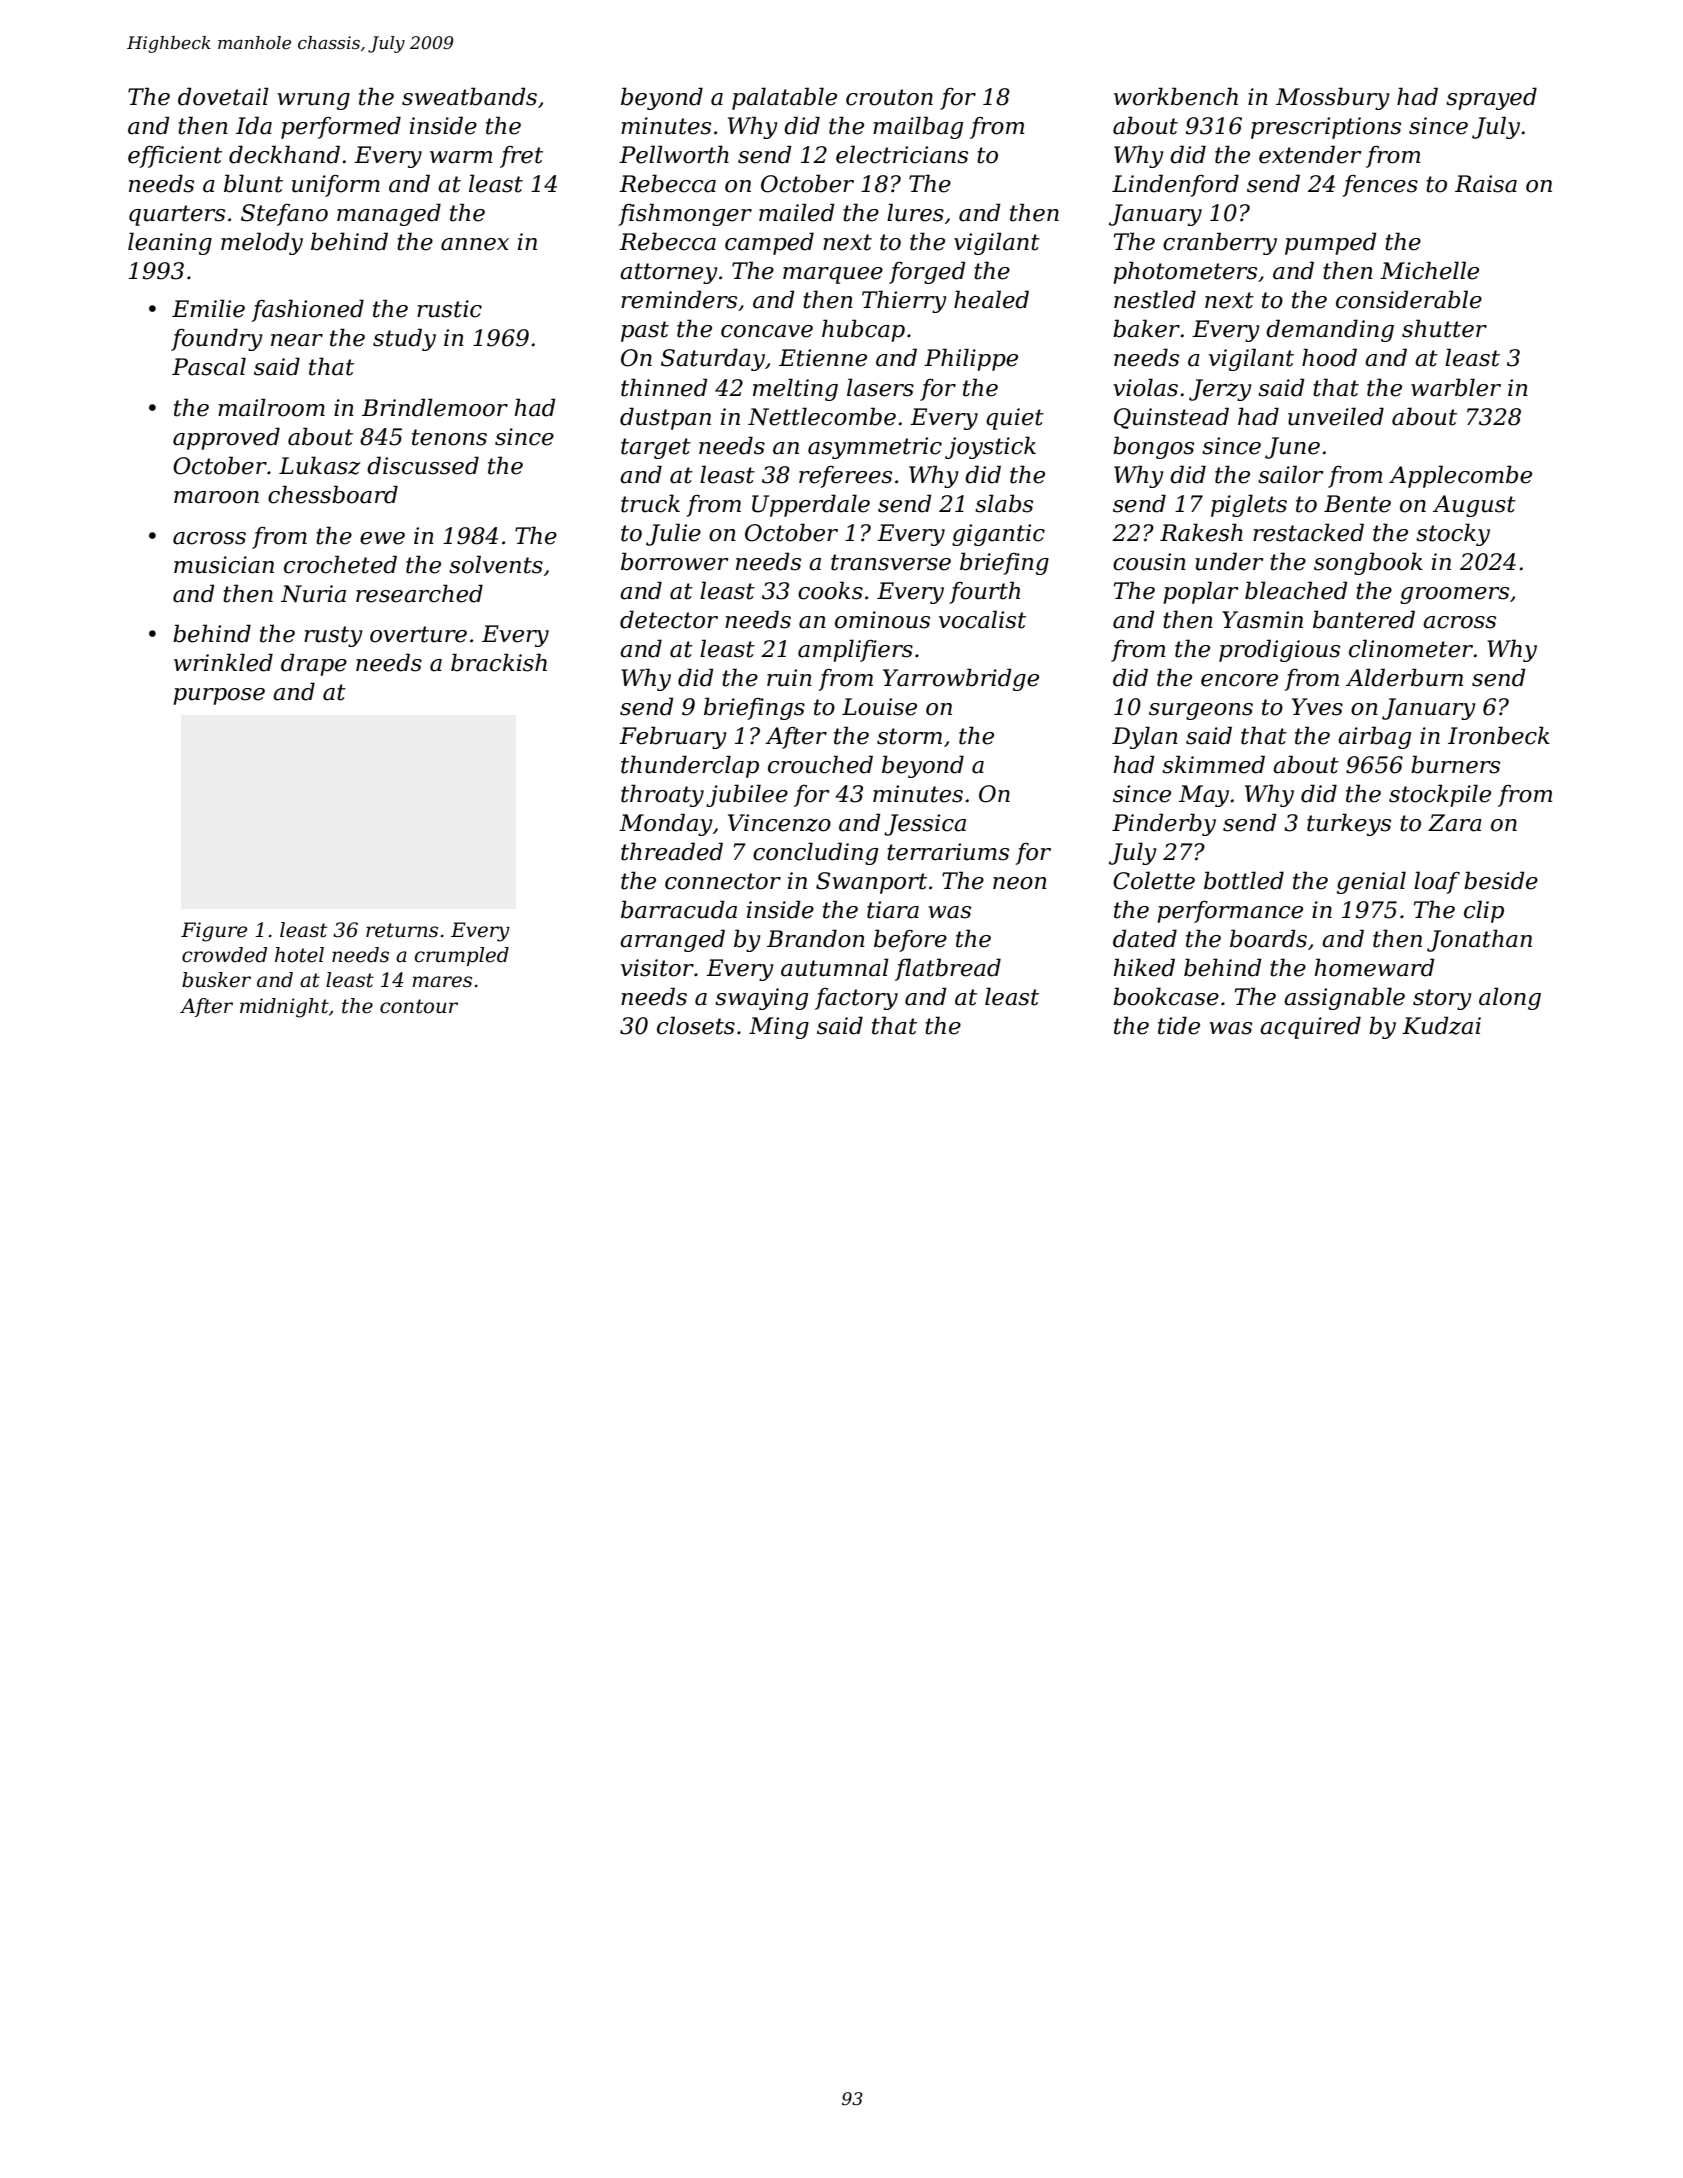 The height and width of the page is (2178, 1683). I want to click on photometers, so click(1185, 272).
